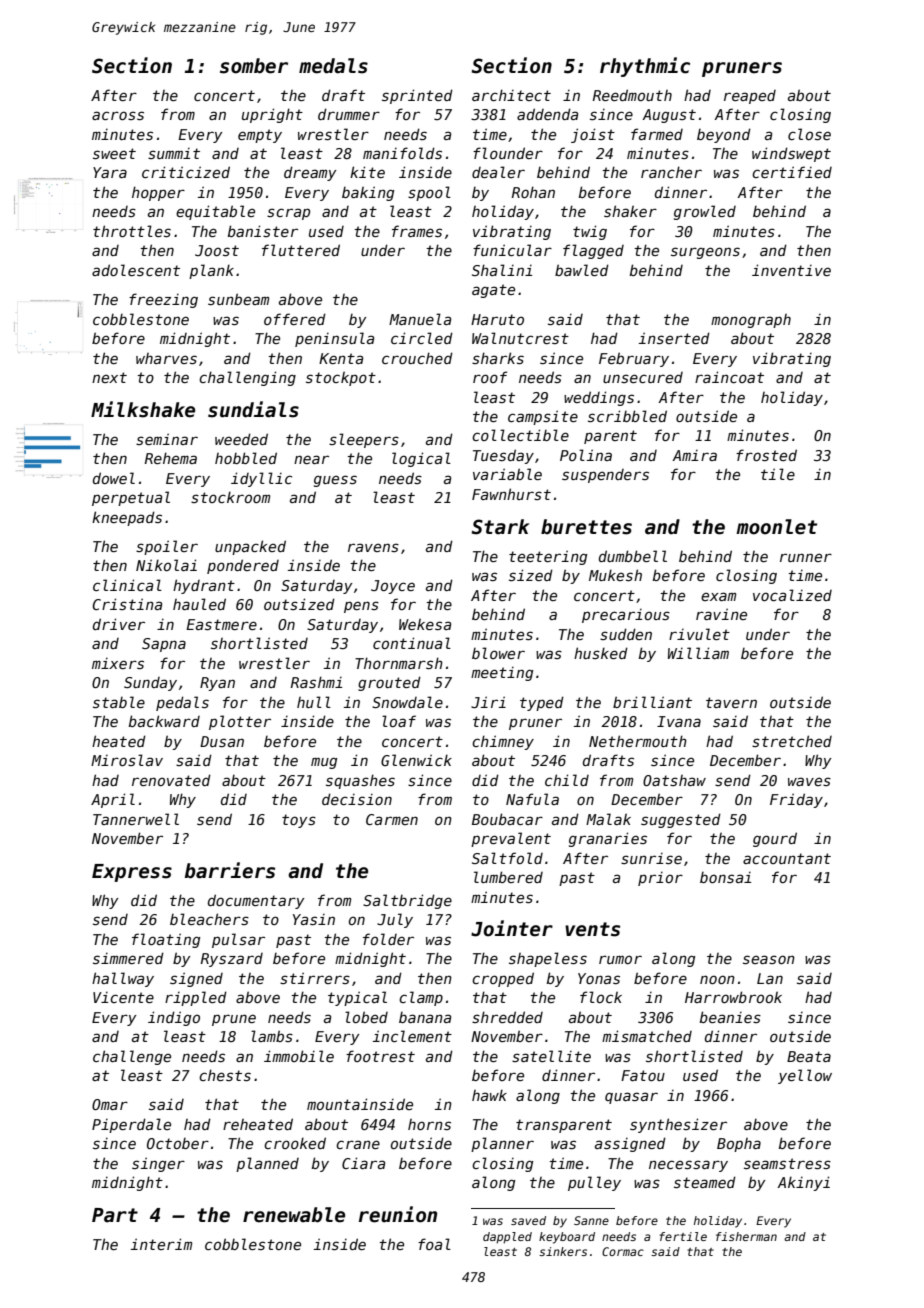  Describe the element at coordinates (660, 879) in the screenshot. I see `prior` at that location.
